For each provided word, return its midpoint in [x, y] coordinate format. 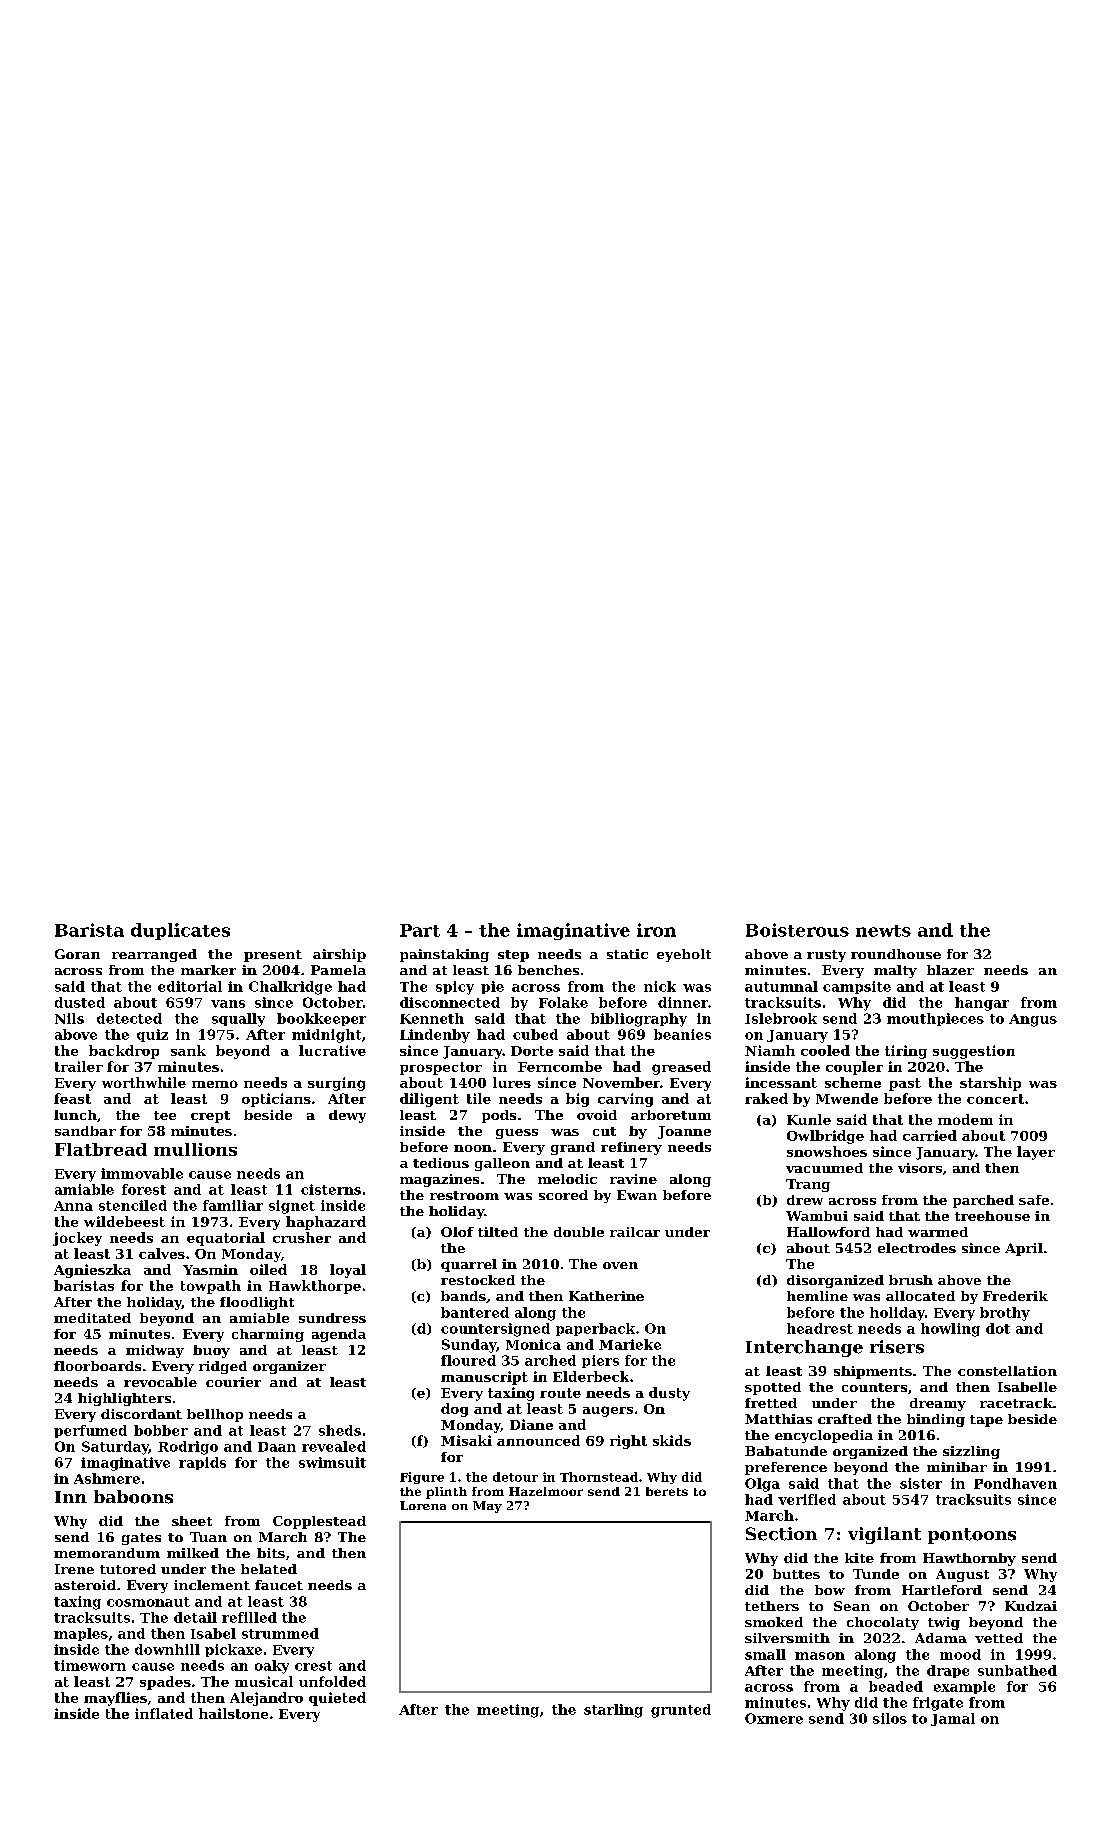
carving [625, 1100]
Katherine [606, 1296]
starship [990, 1084]
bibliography [639, 1020]
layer [1036, 1153]
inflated [164, 1713]
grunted [681, 1711]
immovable [142, 1173]
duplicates [180, 931]
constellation [1007, 1371]
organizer [289, 1367]
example [964, 1687]
